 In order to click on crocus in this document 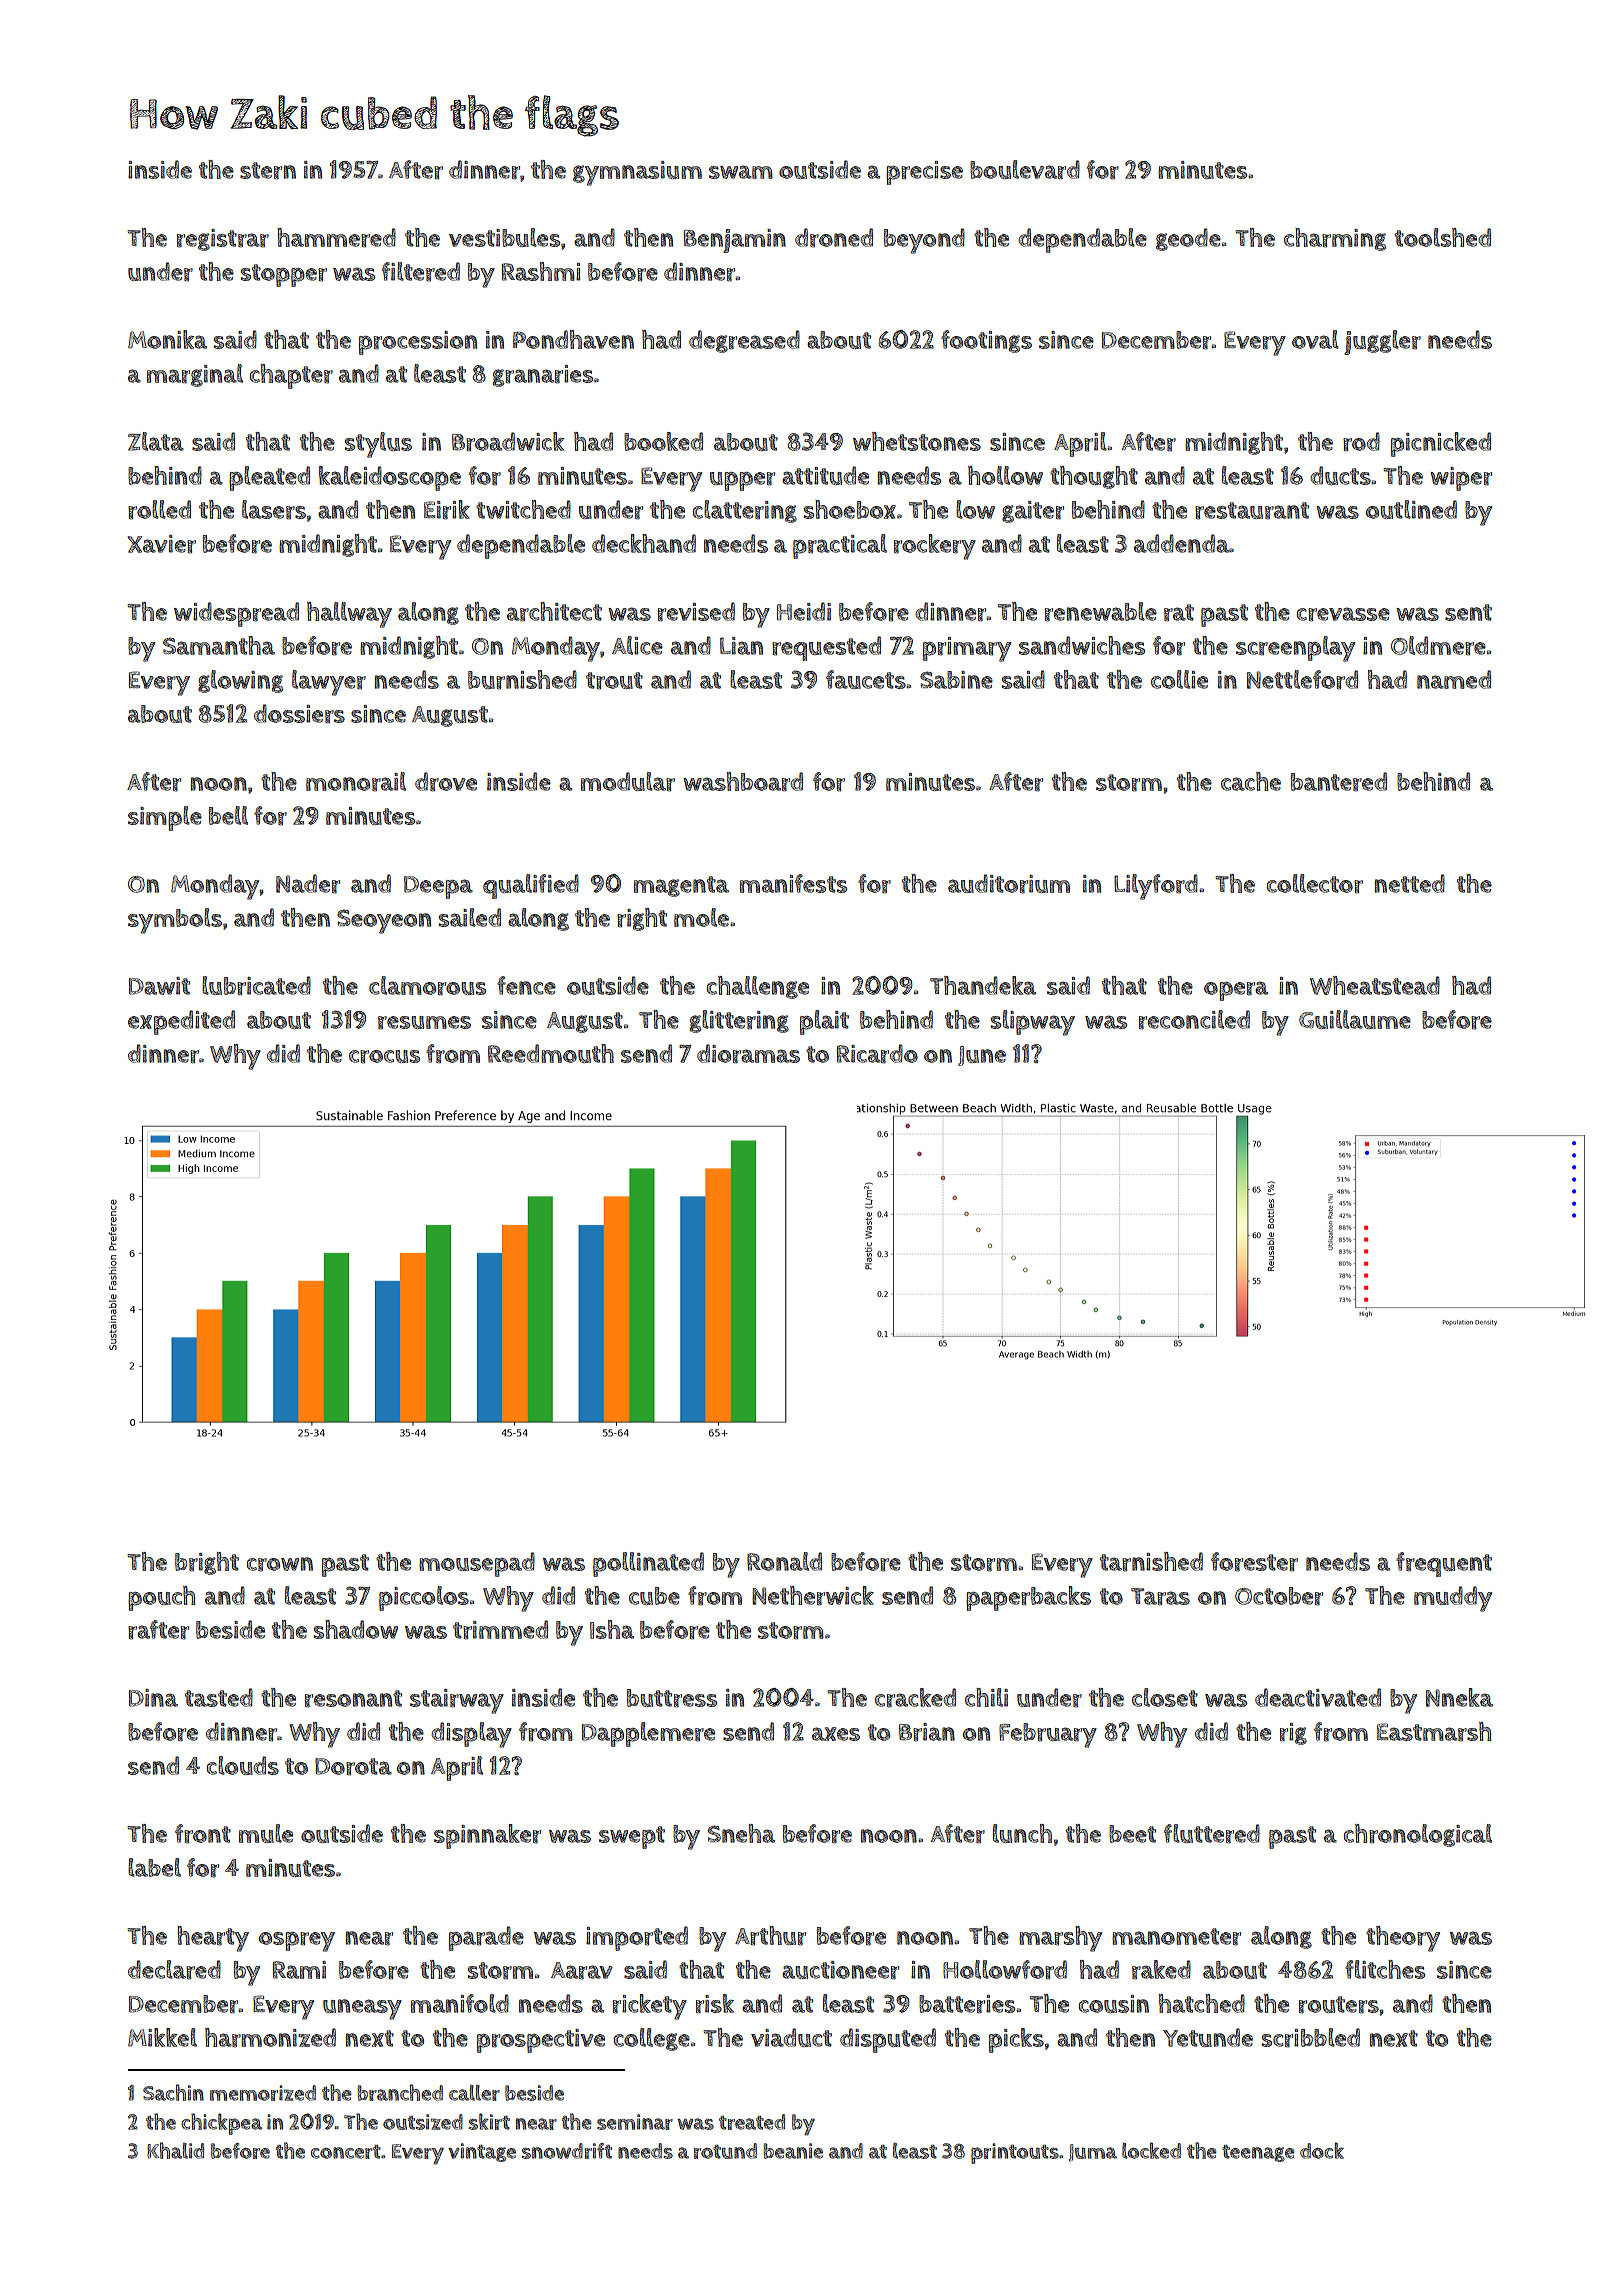, I will do `click(384, 1057)`.
